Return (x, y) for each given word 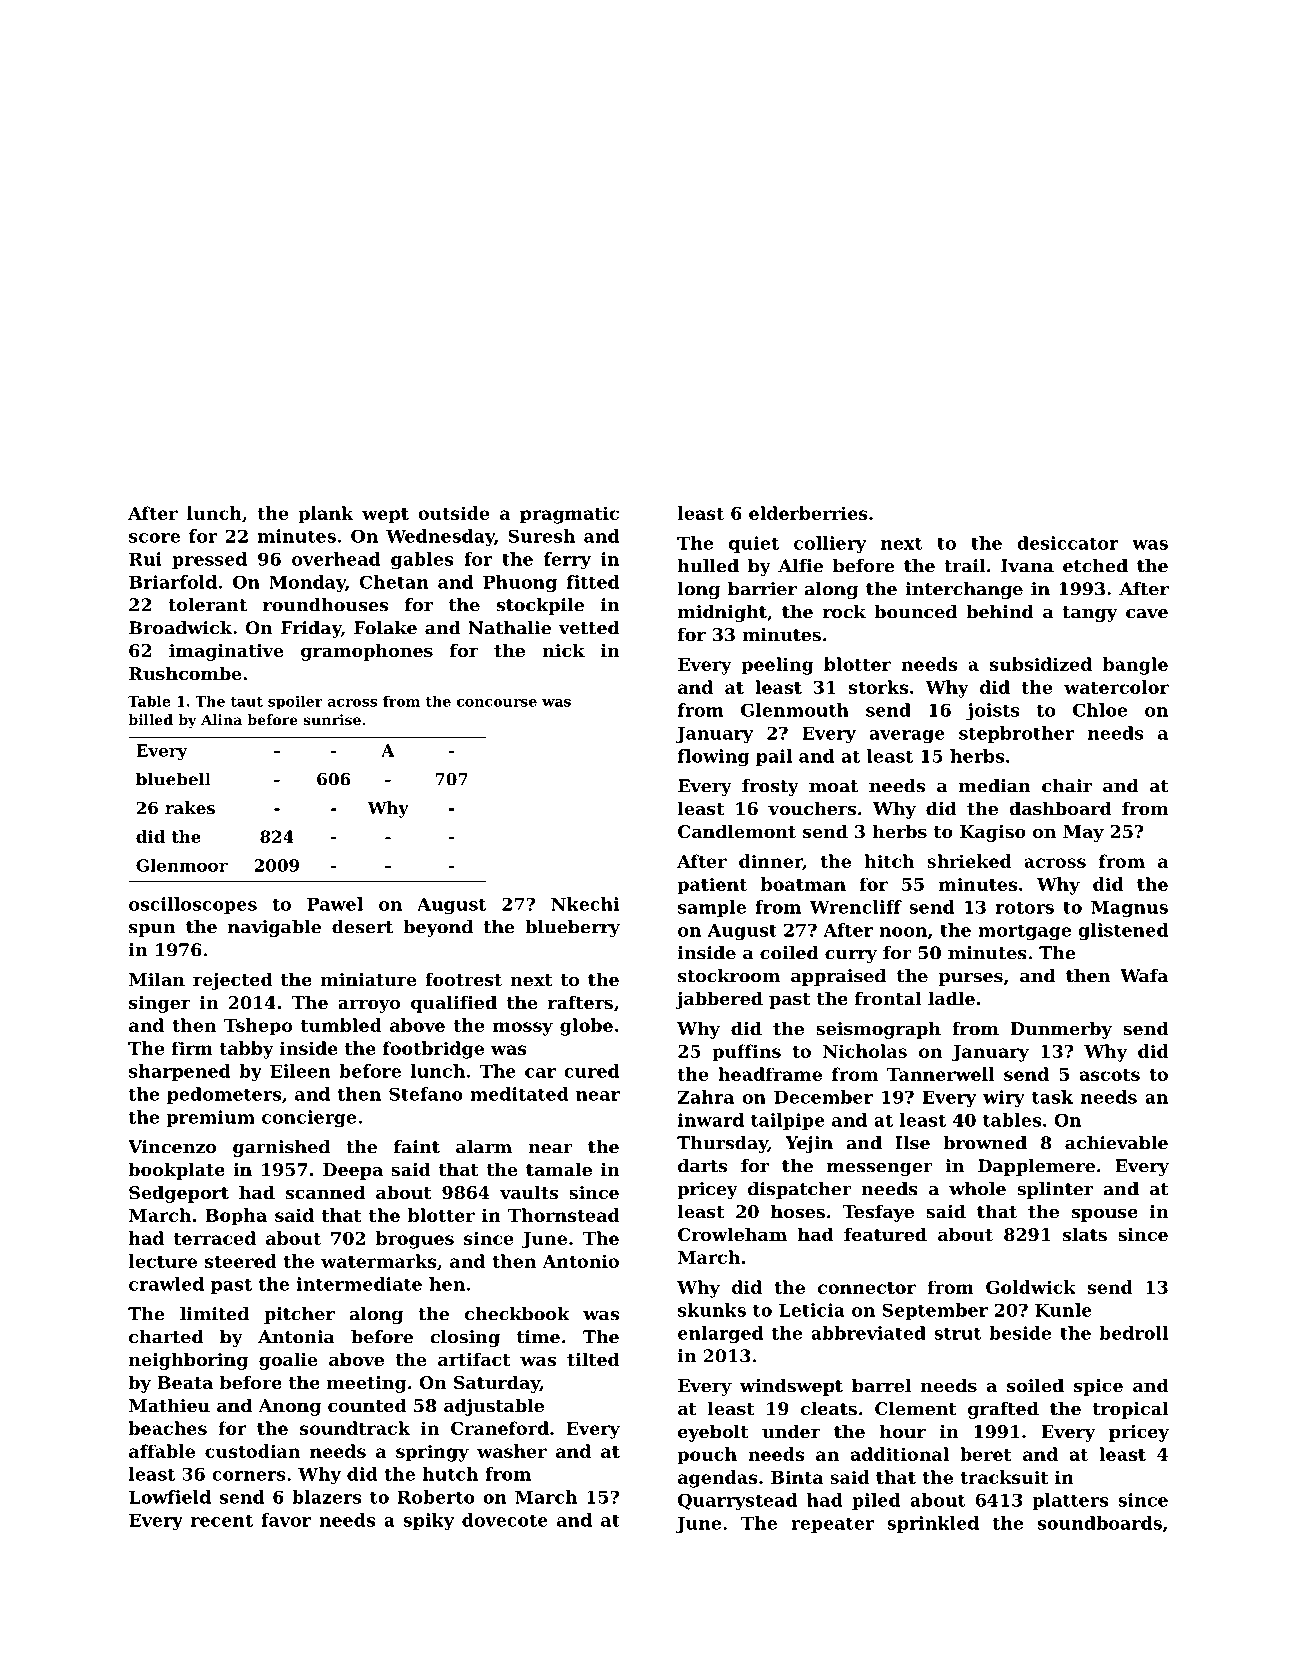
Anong (289, 1407)
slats (1085, 1234)
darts (702, 1166)
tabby (247, 1050)
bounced (915, 612)
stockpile (540, 606)
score (154, 538)
